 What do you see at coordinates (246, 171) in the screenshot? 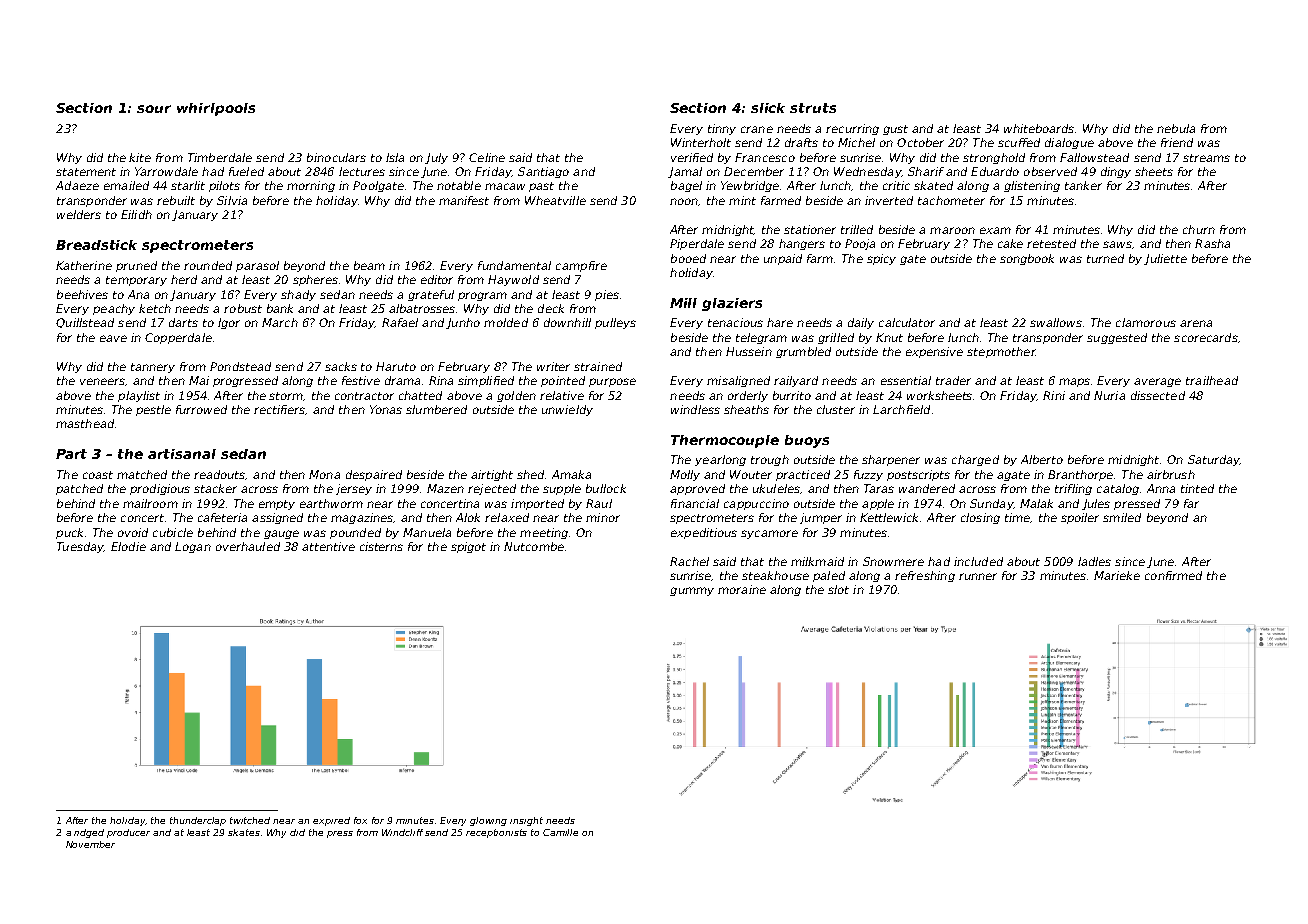
I see `fueled` at bounding box center [246, 171].
